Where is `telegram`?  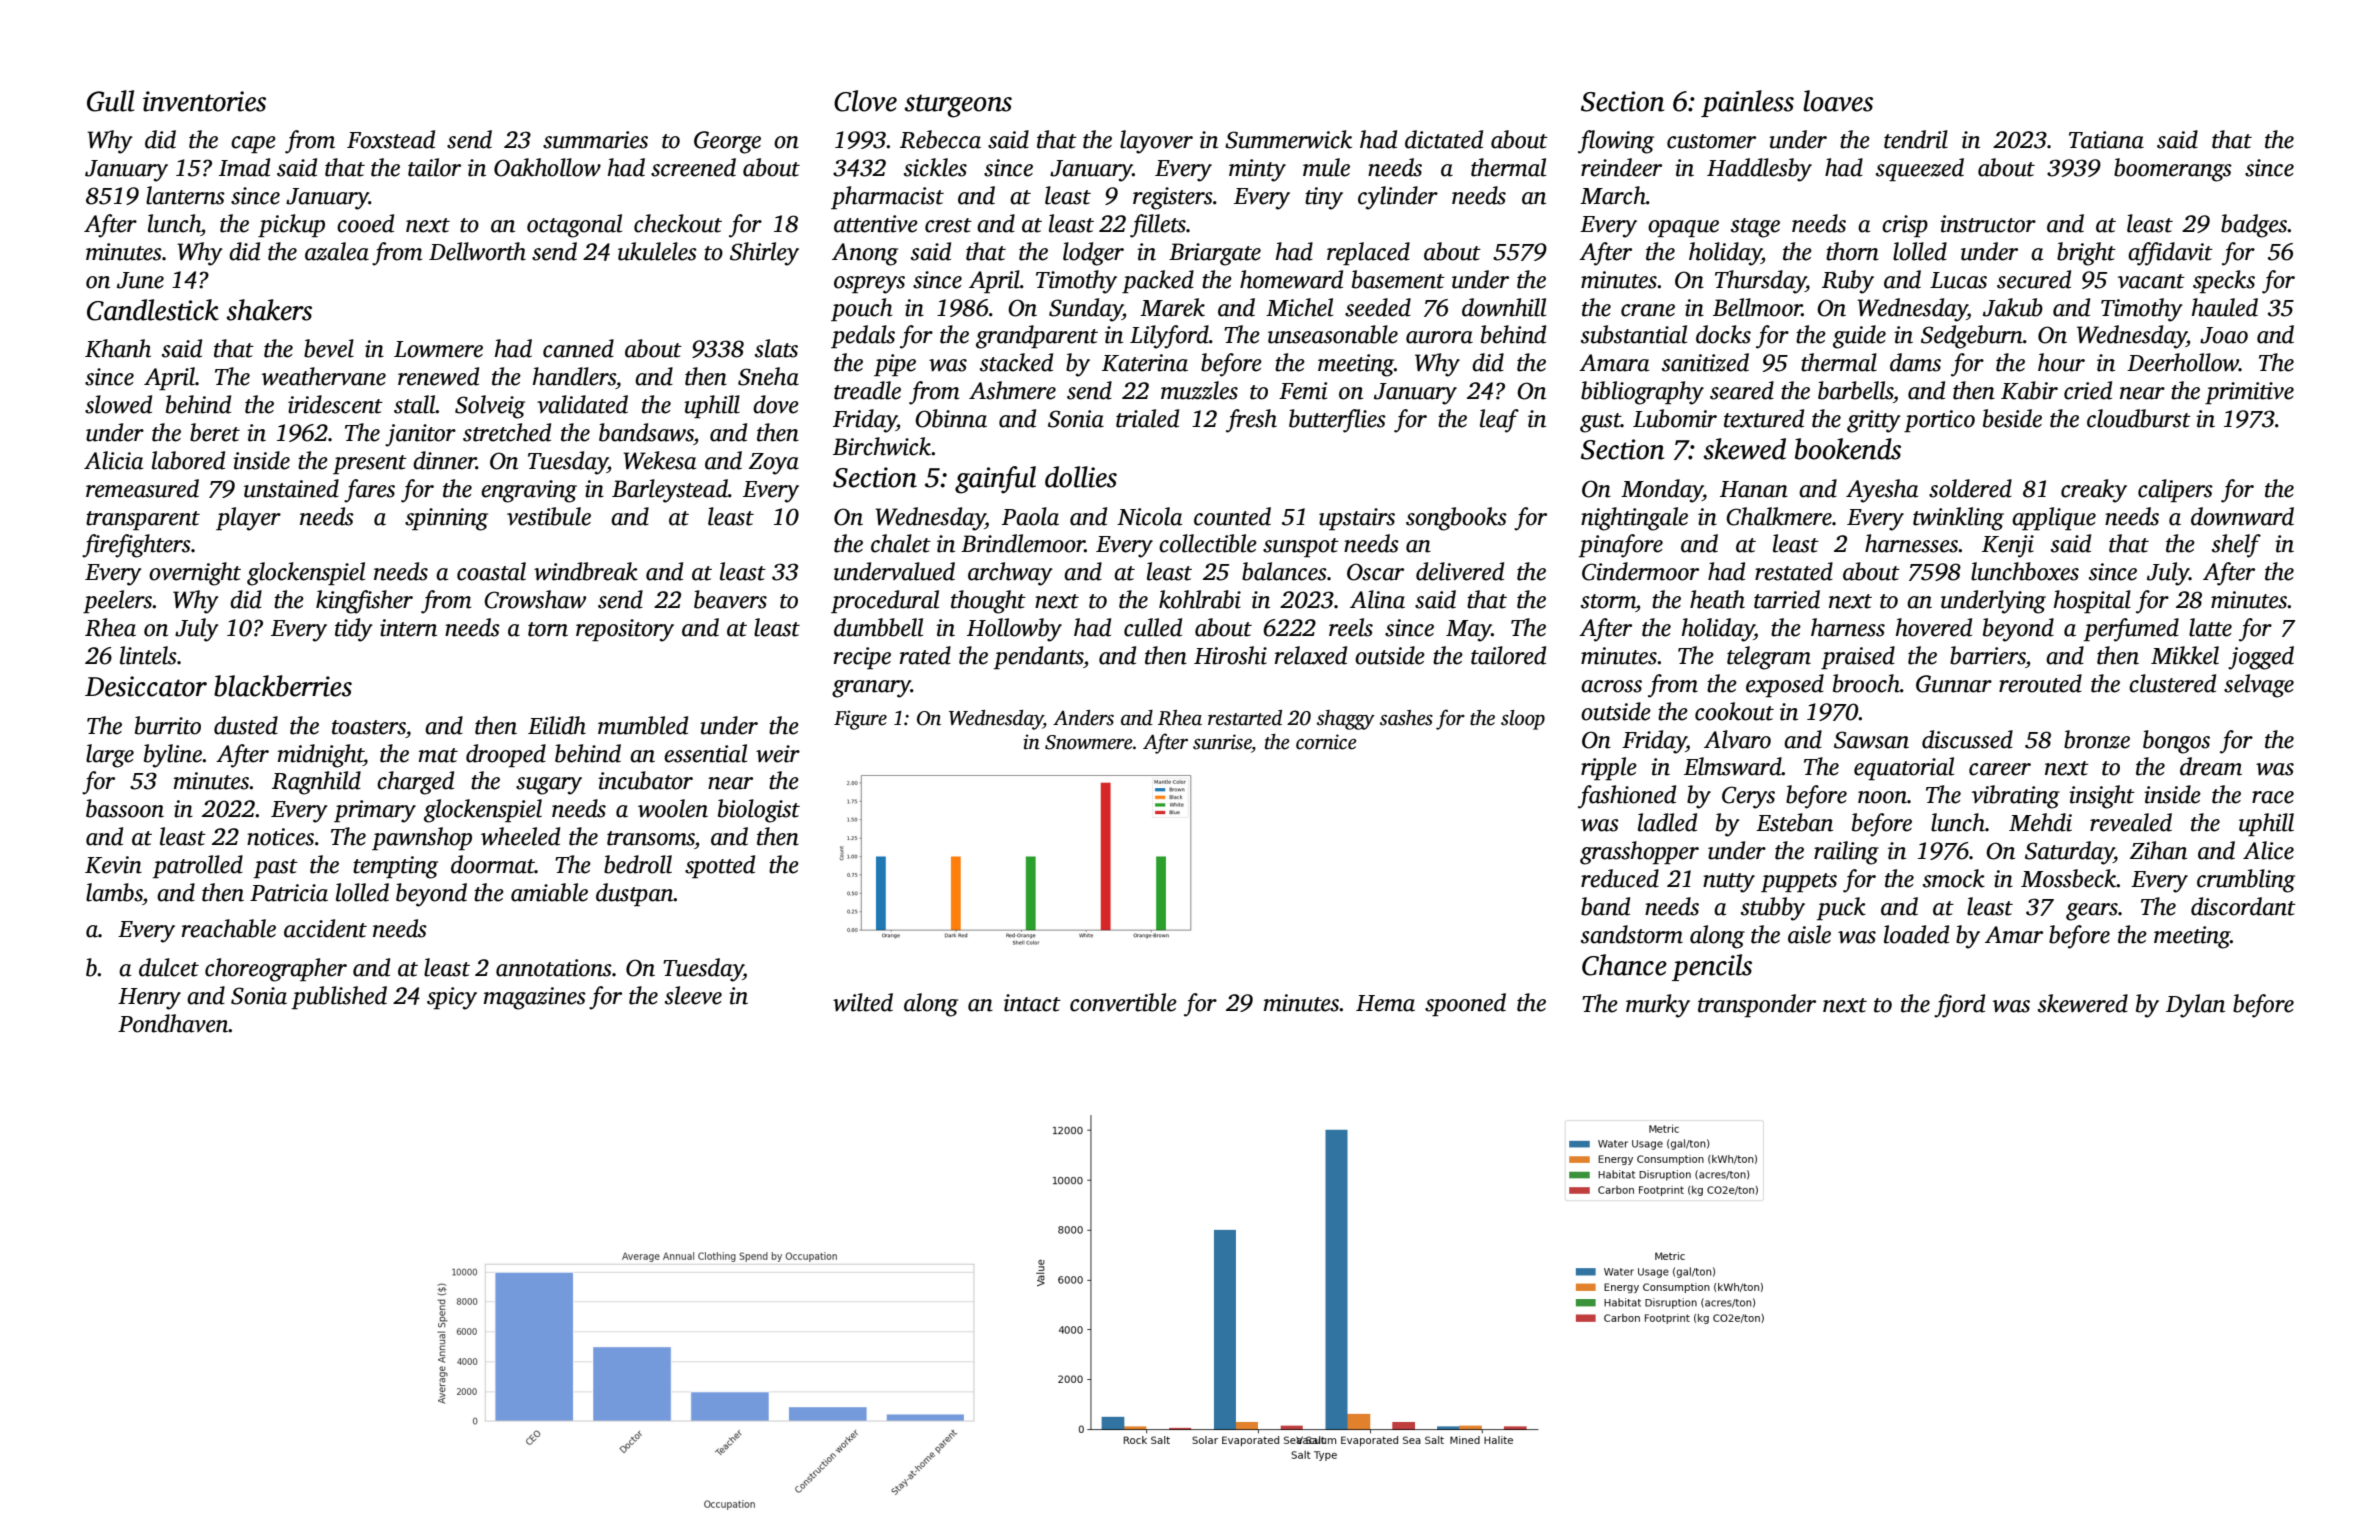 telegram is located at coordinates (1769, 658).
